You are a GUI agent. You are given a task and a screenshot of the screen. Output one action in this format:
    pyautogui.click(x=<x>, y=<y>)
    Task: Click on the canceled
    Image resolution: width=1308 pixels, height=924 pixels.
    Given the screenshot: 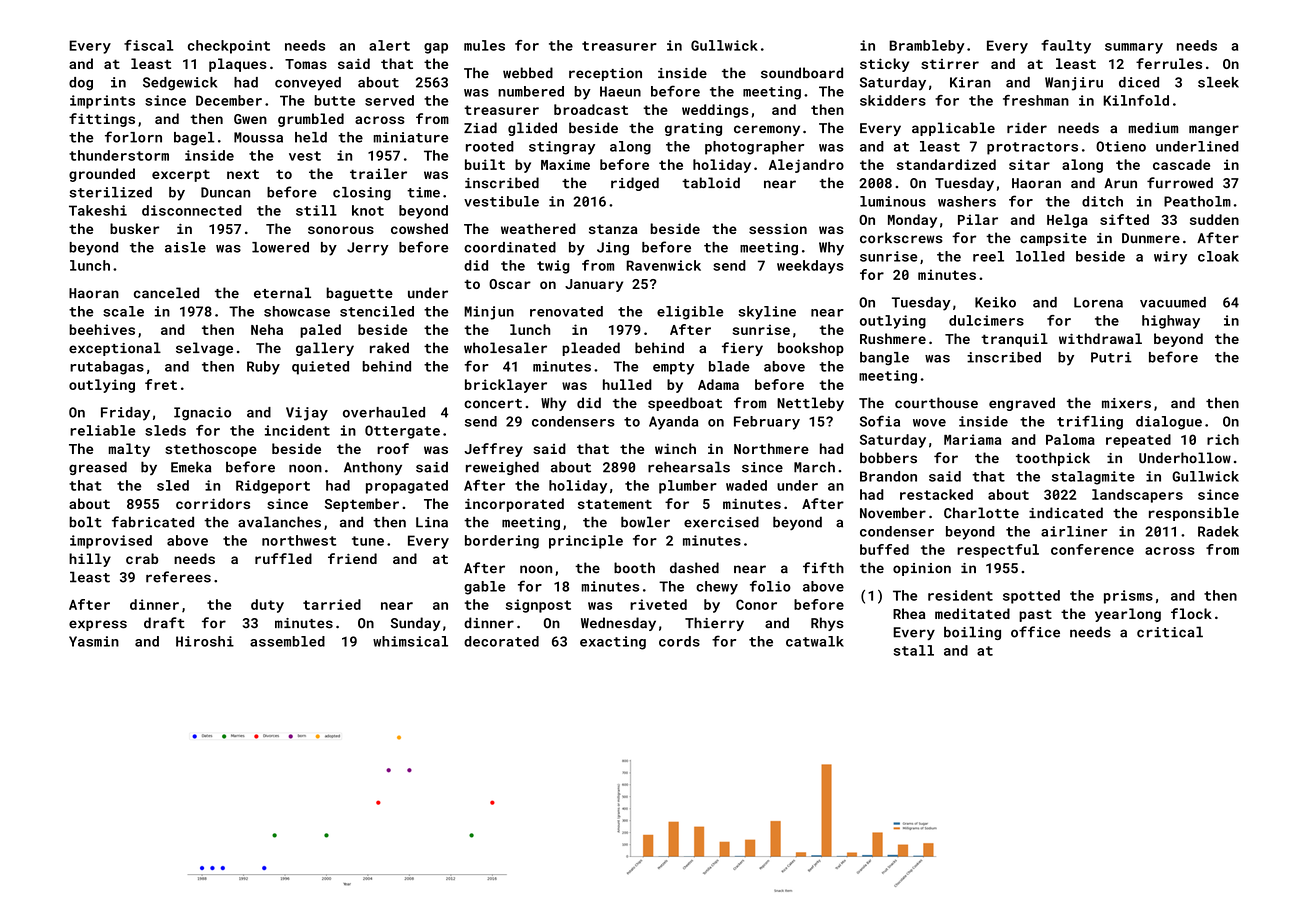 What is the action you would take?
    pyautogui.click(x=166, y=293)
